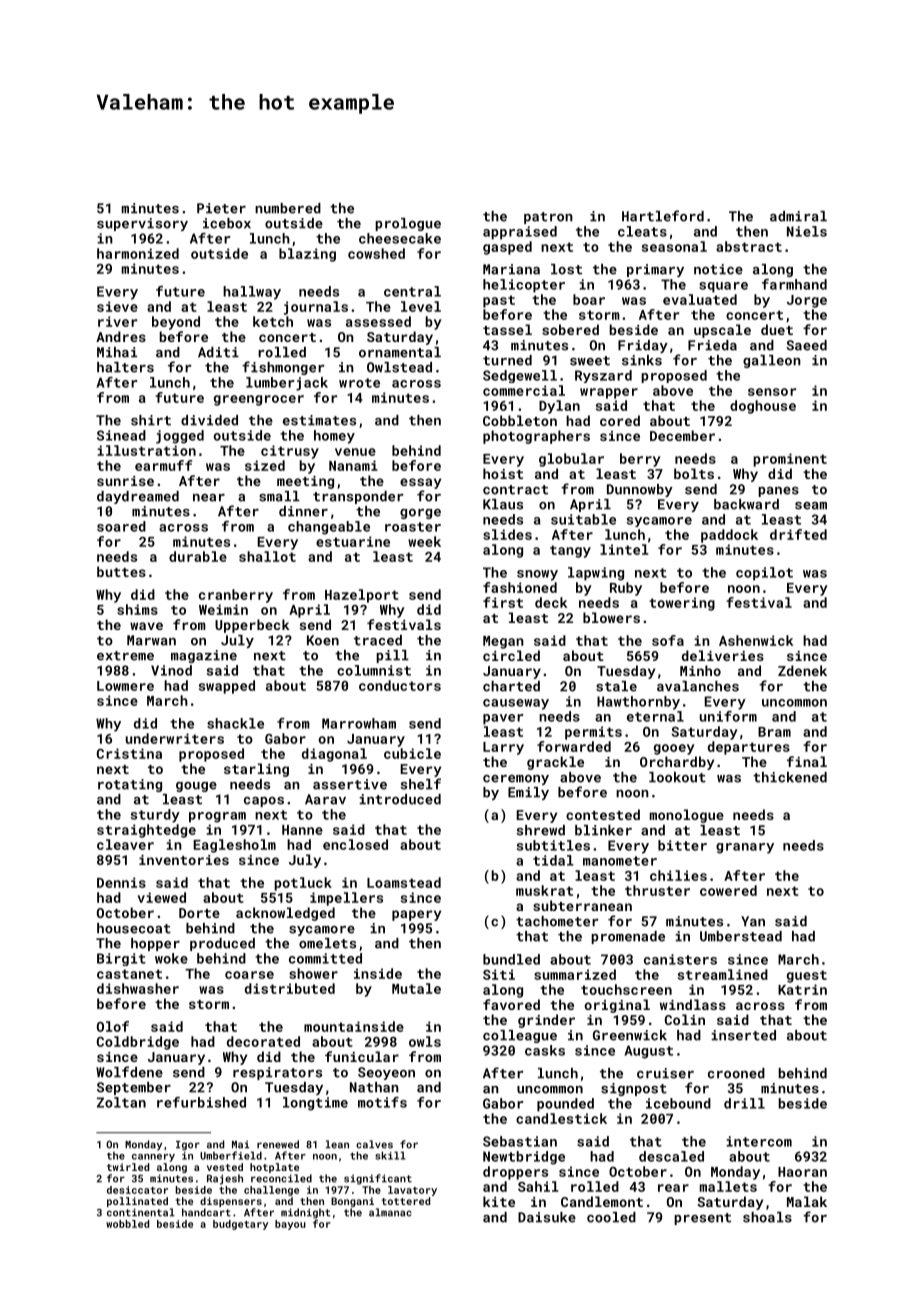 The image size is (924, 1314). Describe the element at coordinates (620, 861) in the screenshot. I see `manometer` at that location.
